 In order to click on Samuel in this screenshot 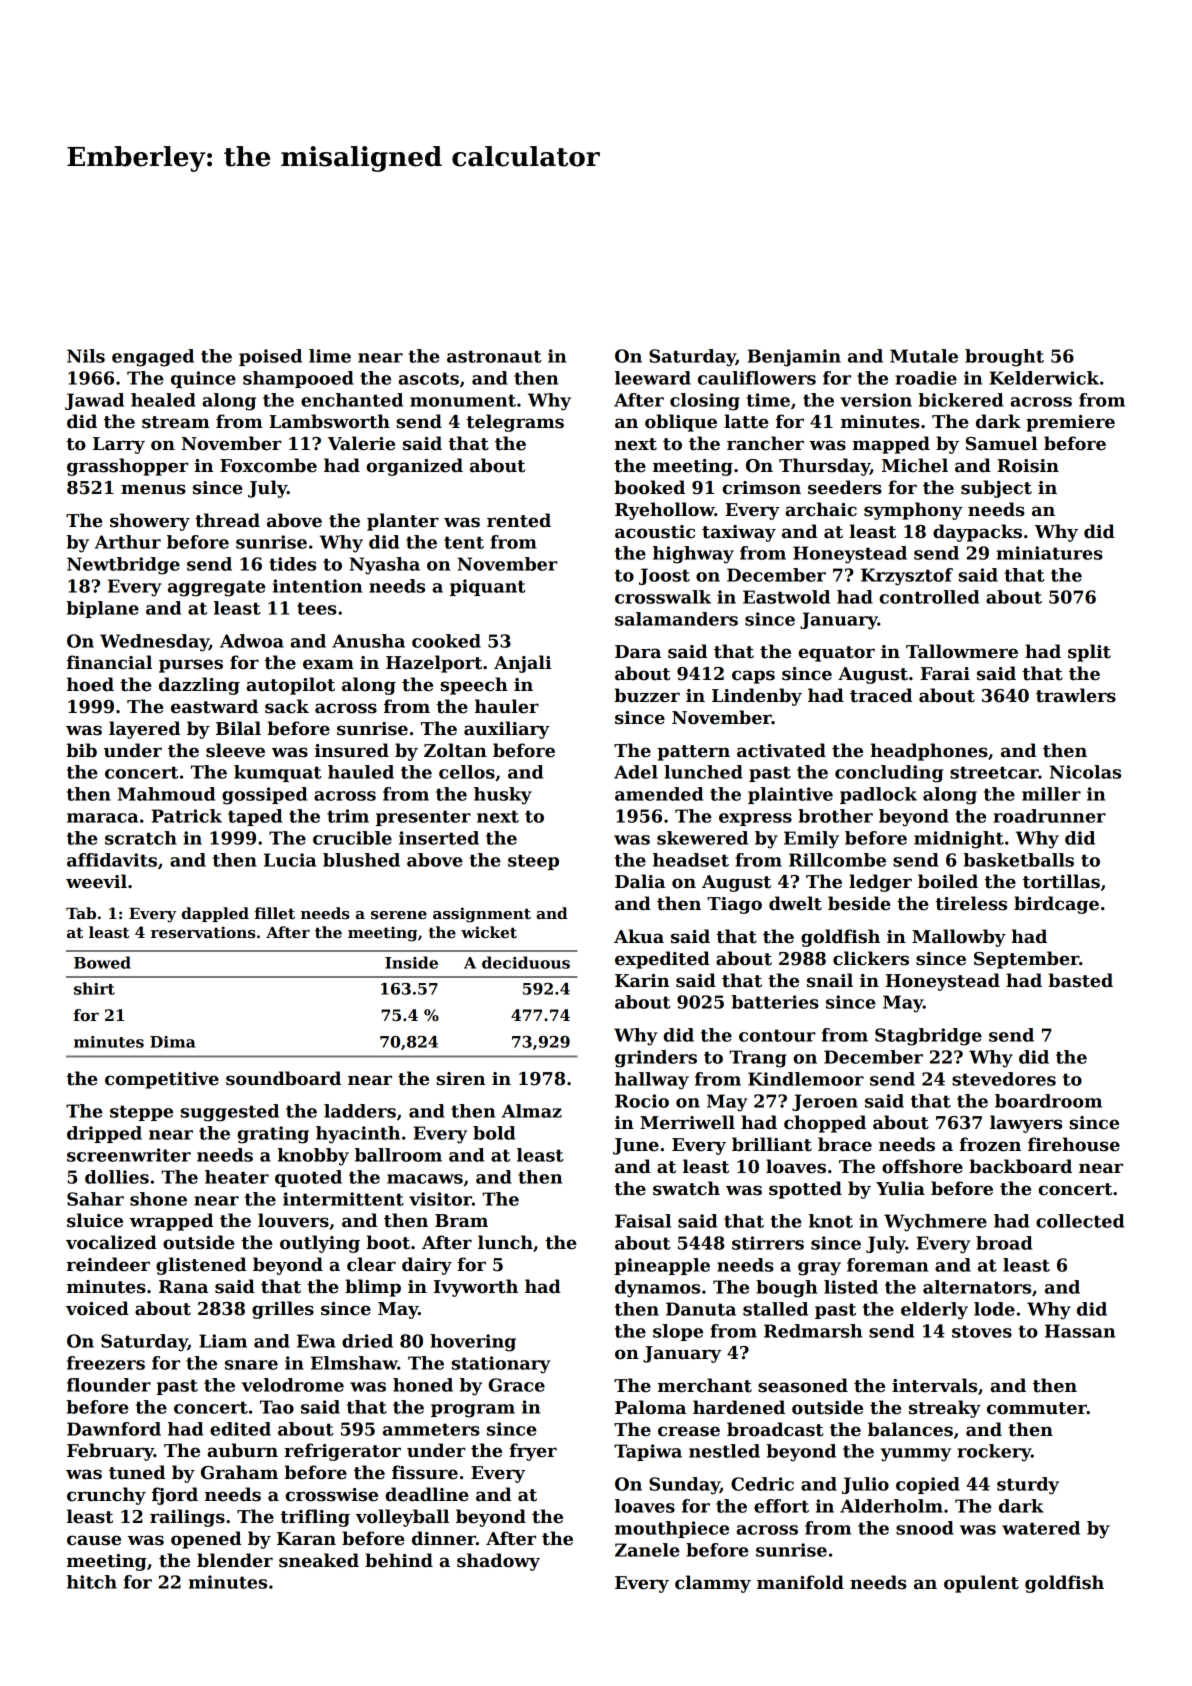, I will do `click(1001, 443)`.
